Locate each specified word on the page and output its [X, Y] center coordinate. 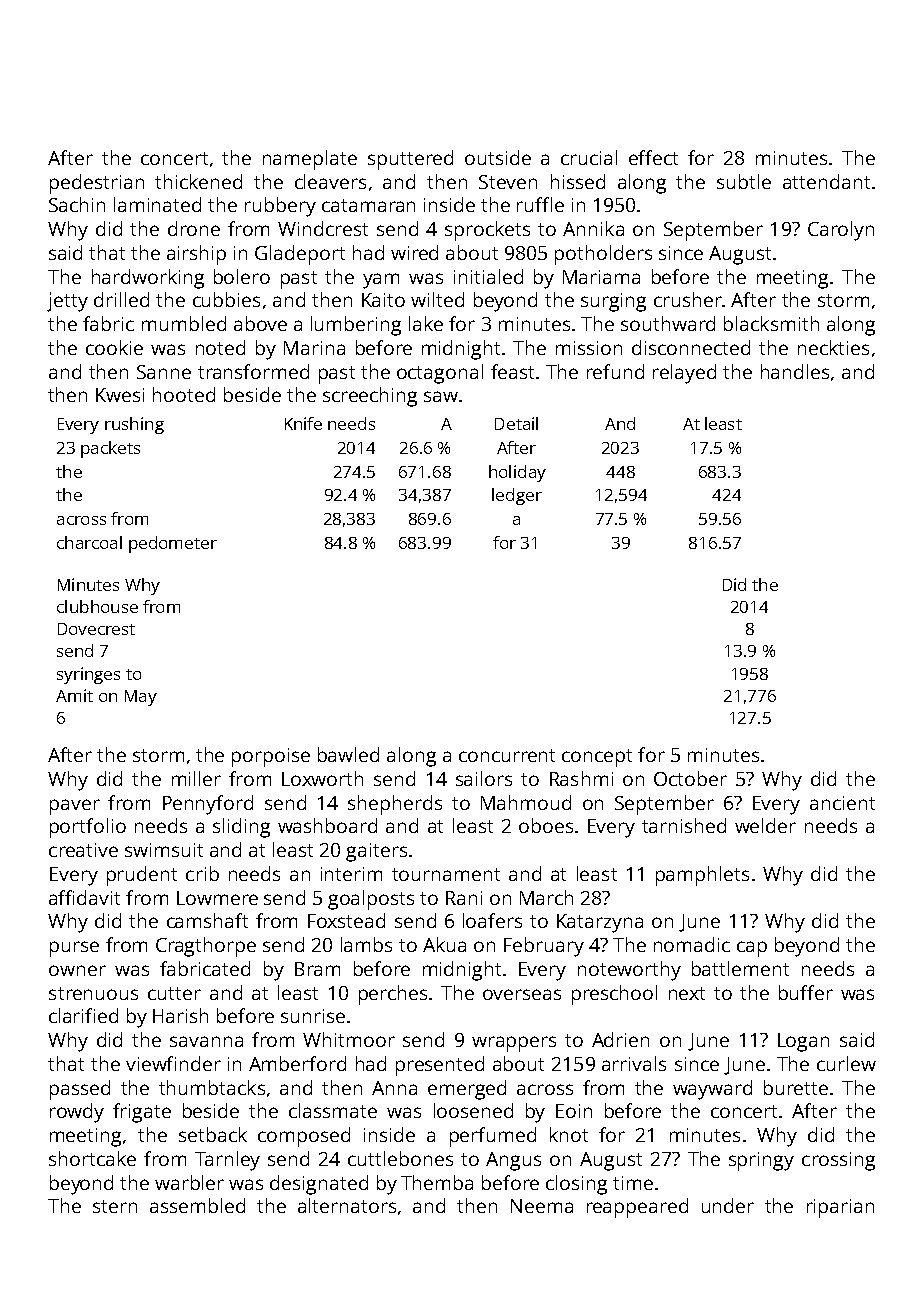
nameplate [310, 160]
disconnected [691, 347]
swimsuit [164, 850]
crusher [688, 299]
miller [196, 778]
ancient [842, 803]
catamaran [368, 205]
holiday [517, 473]
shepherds [395, 805]
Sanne [164, 372]
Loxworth [322, 778]
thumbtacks [212, 1087]
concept [597, 758]
